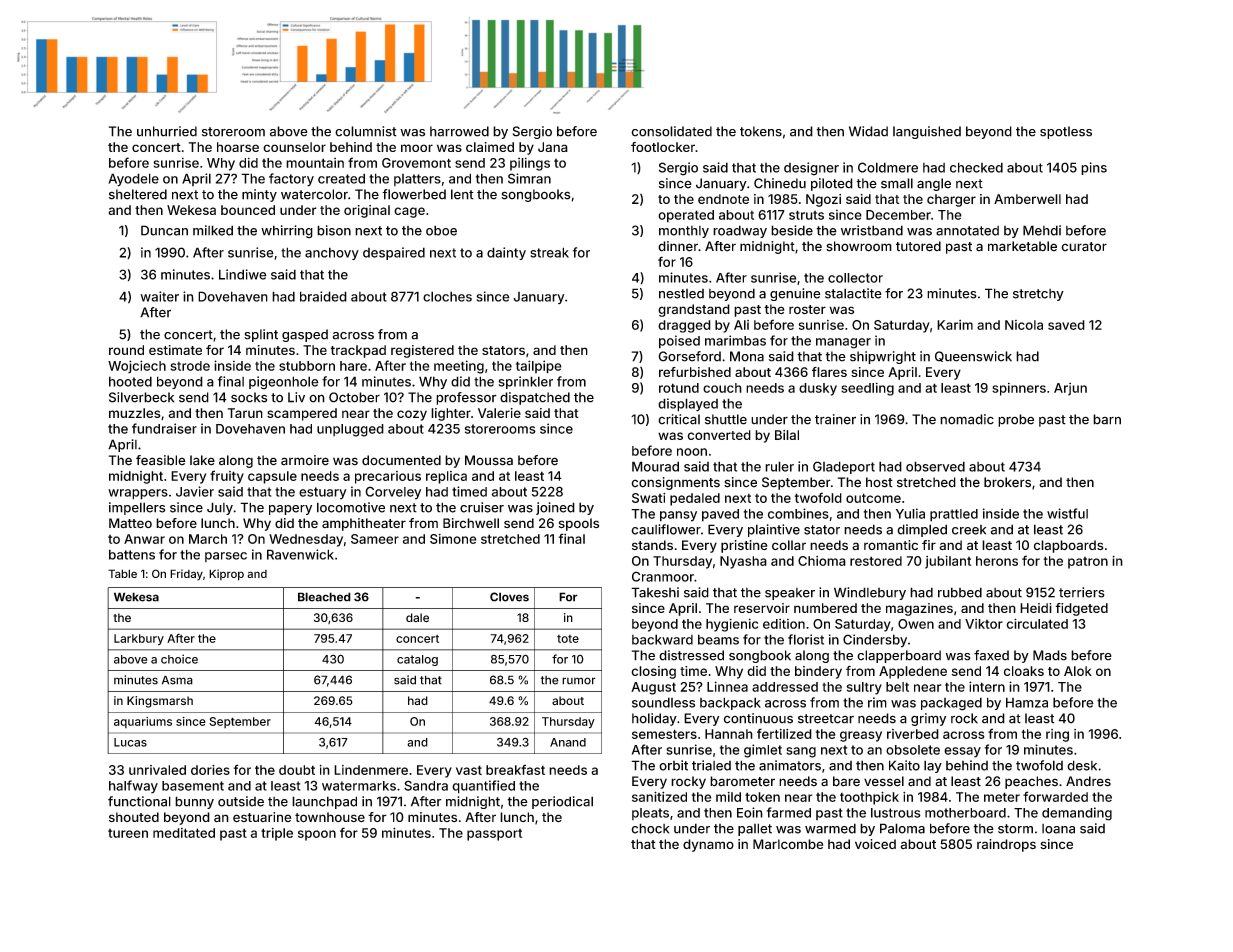 Image resolution: width=1233 pixels, height=952 pixels. I want to click on spinners, so click(1019, 389).
